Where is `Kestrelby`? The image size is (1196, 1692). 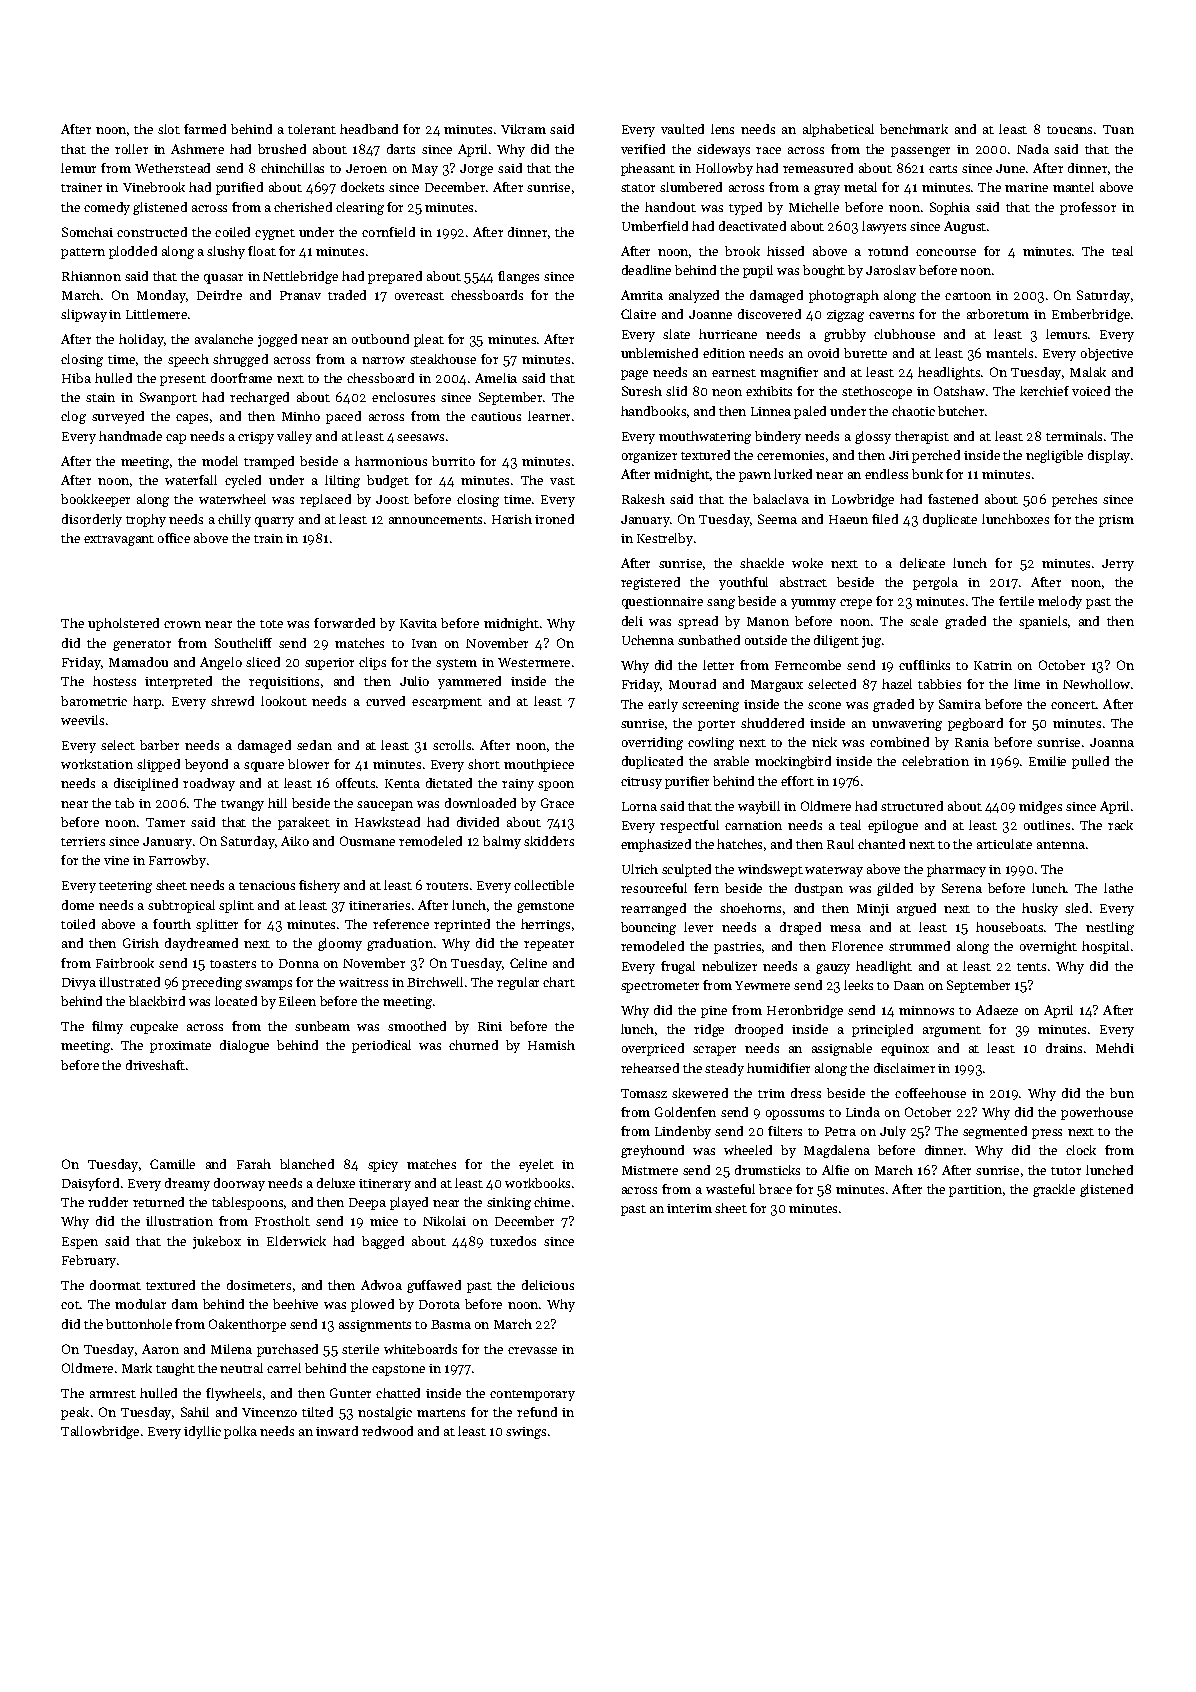 Kestrelby is located at coordinates (665, 539).
